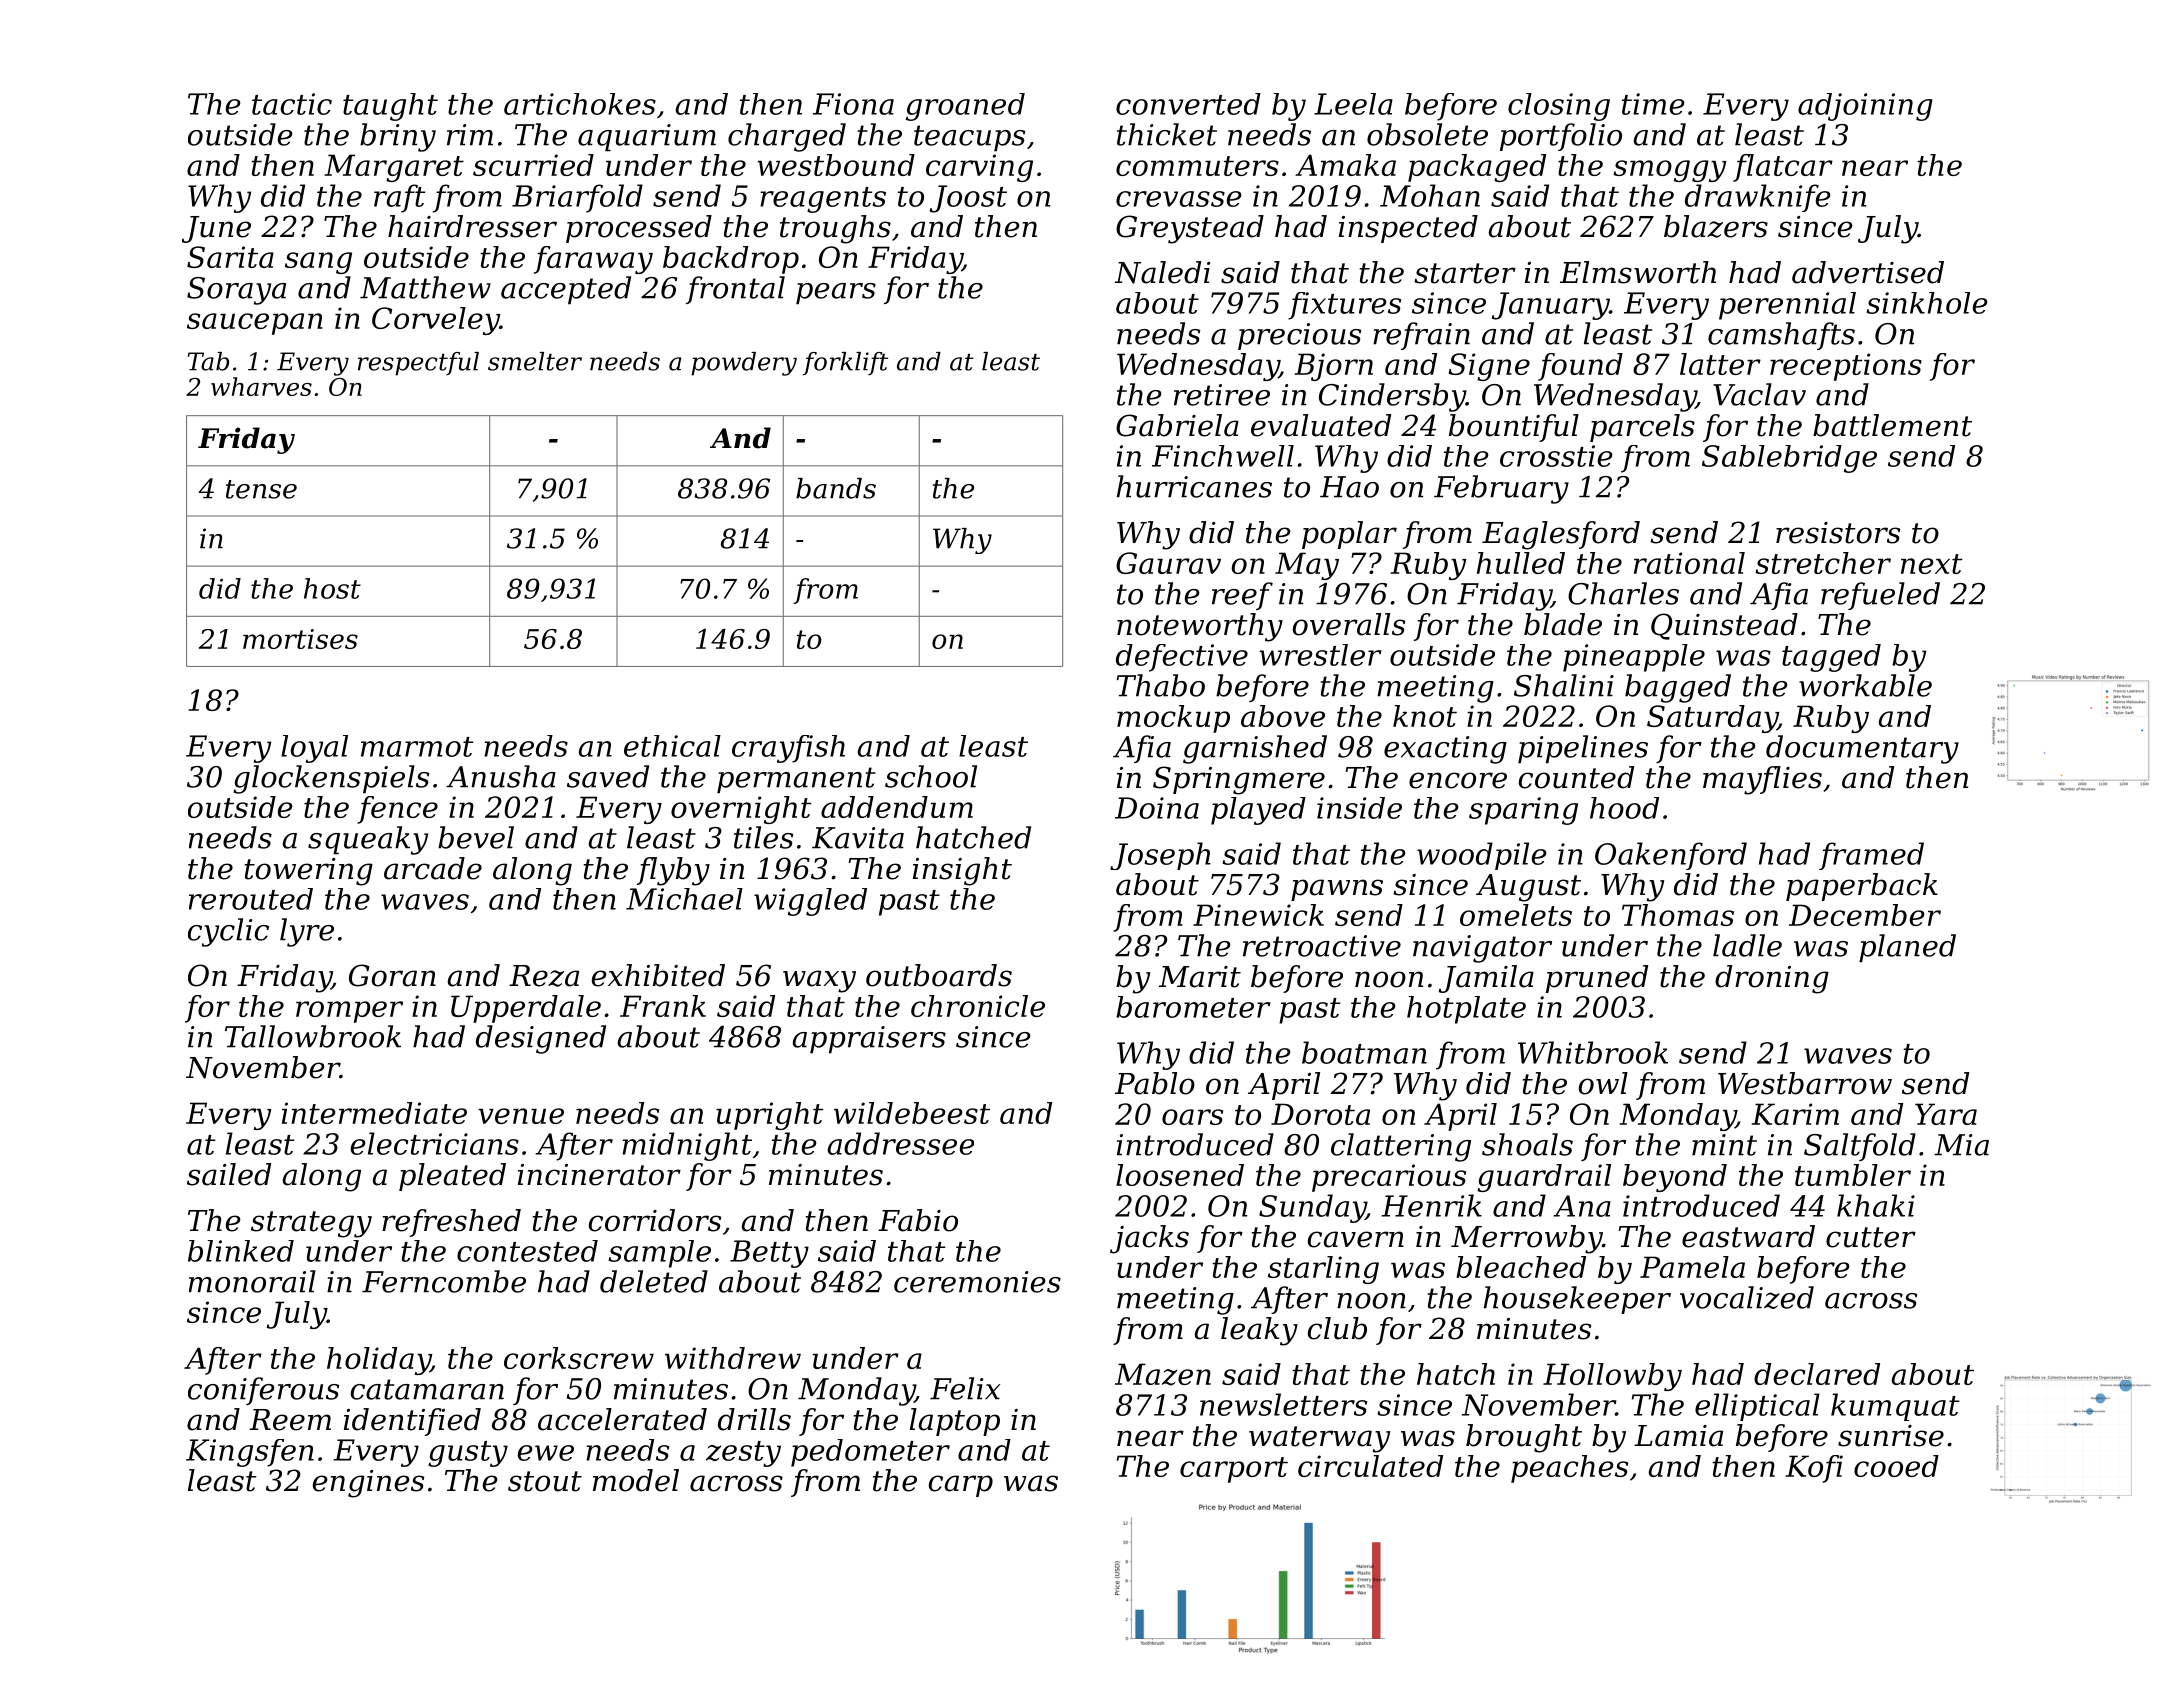  Describe the element at coordinates (1634, 658) in the screenshot. I see `pineapple` at that location.
